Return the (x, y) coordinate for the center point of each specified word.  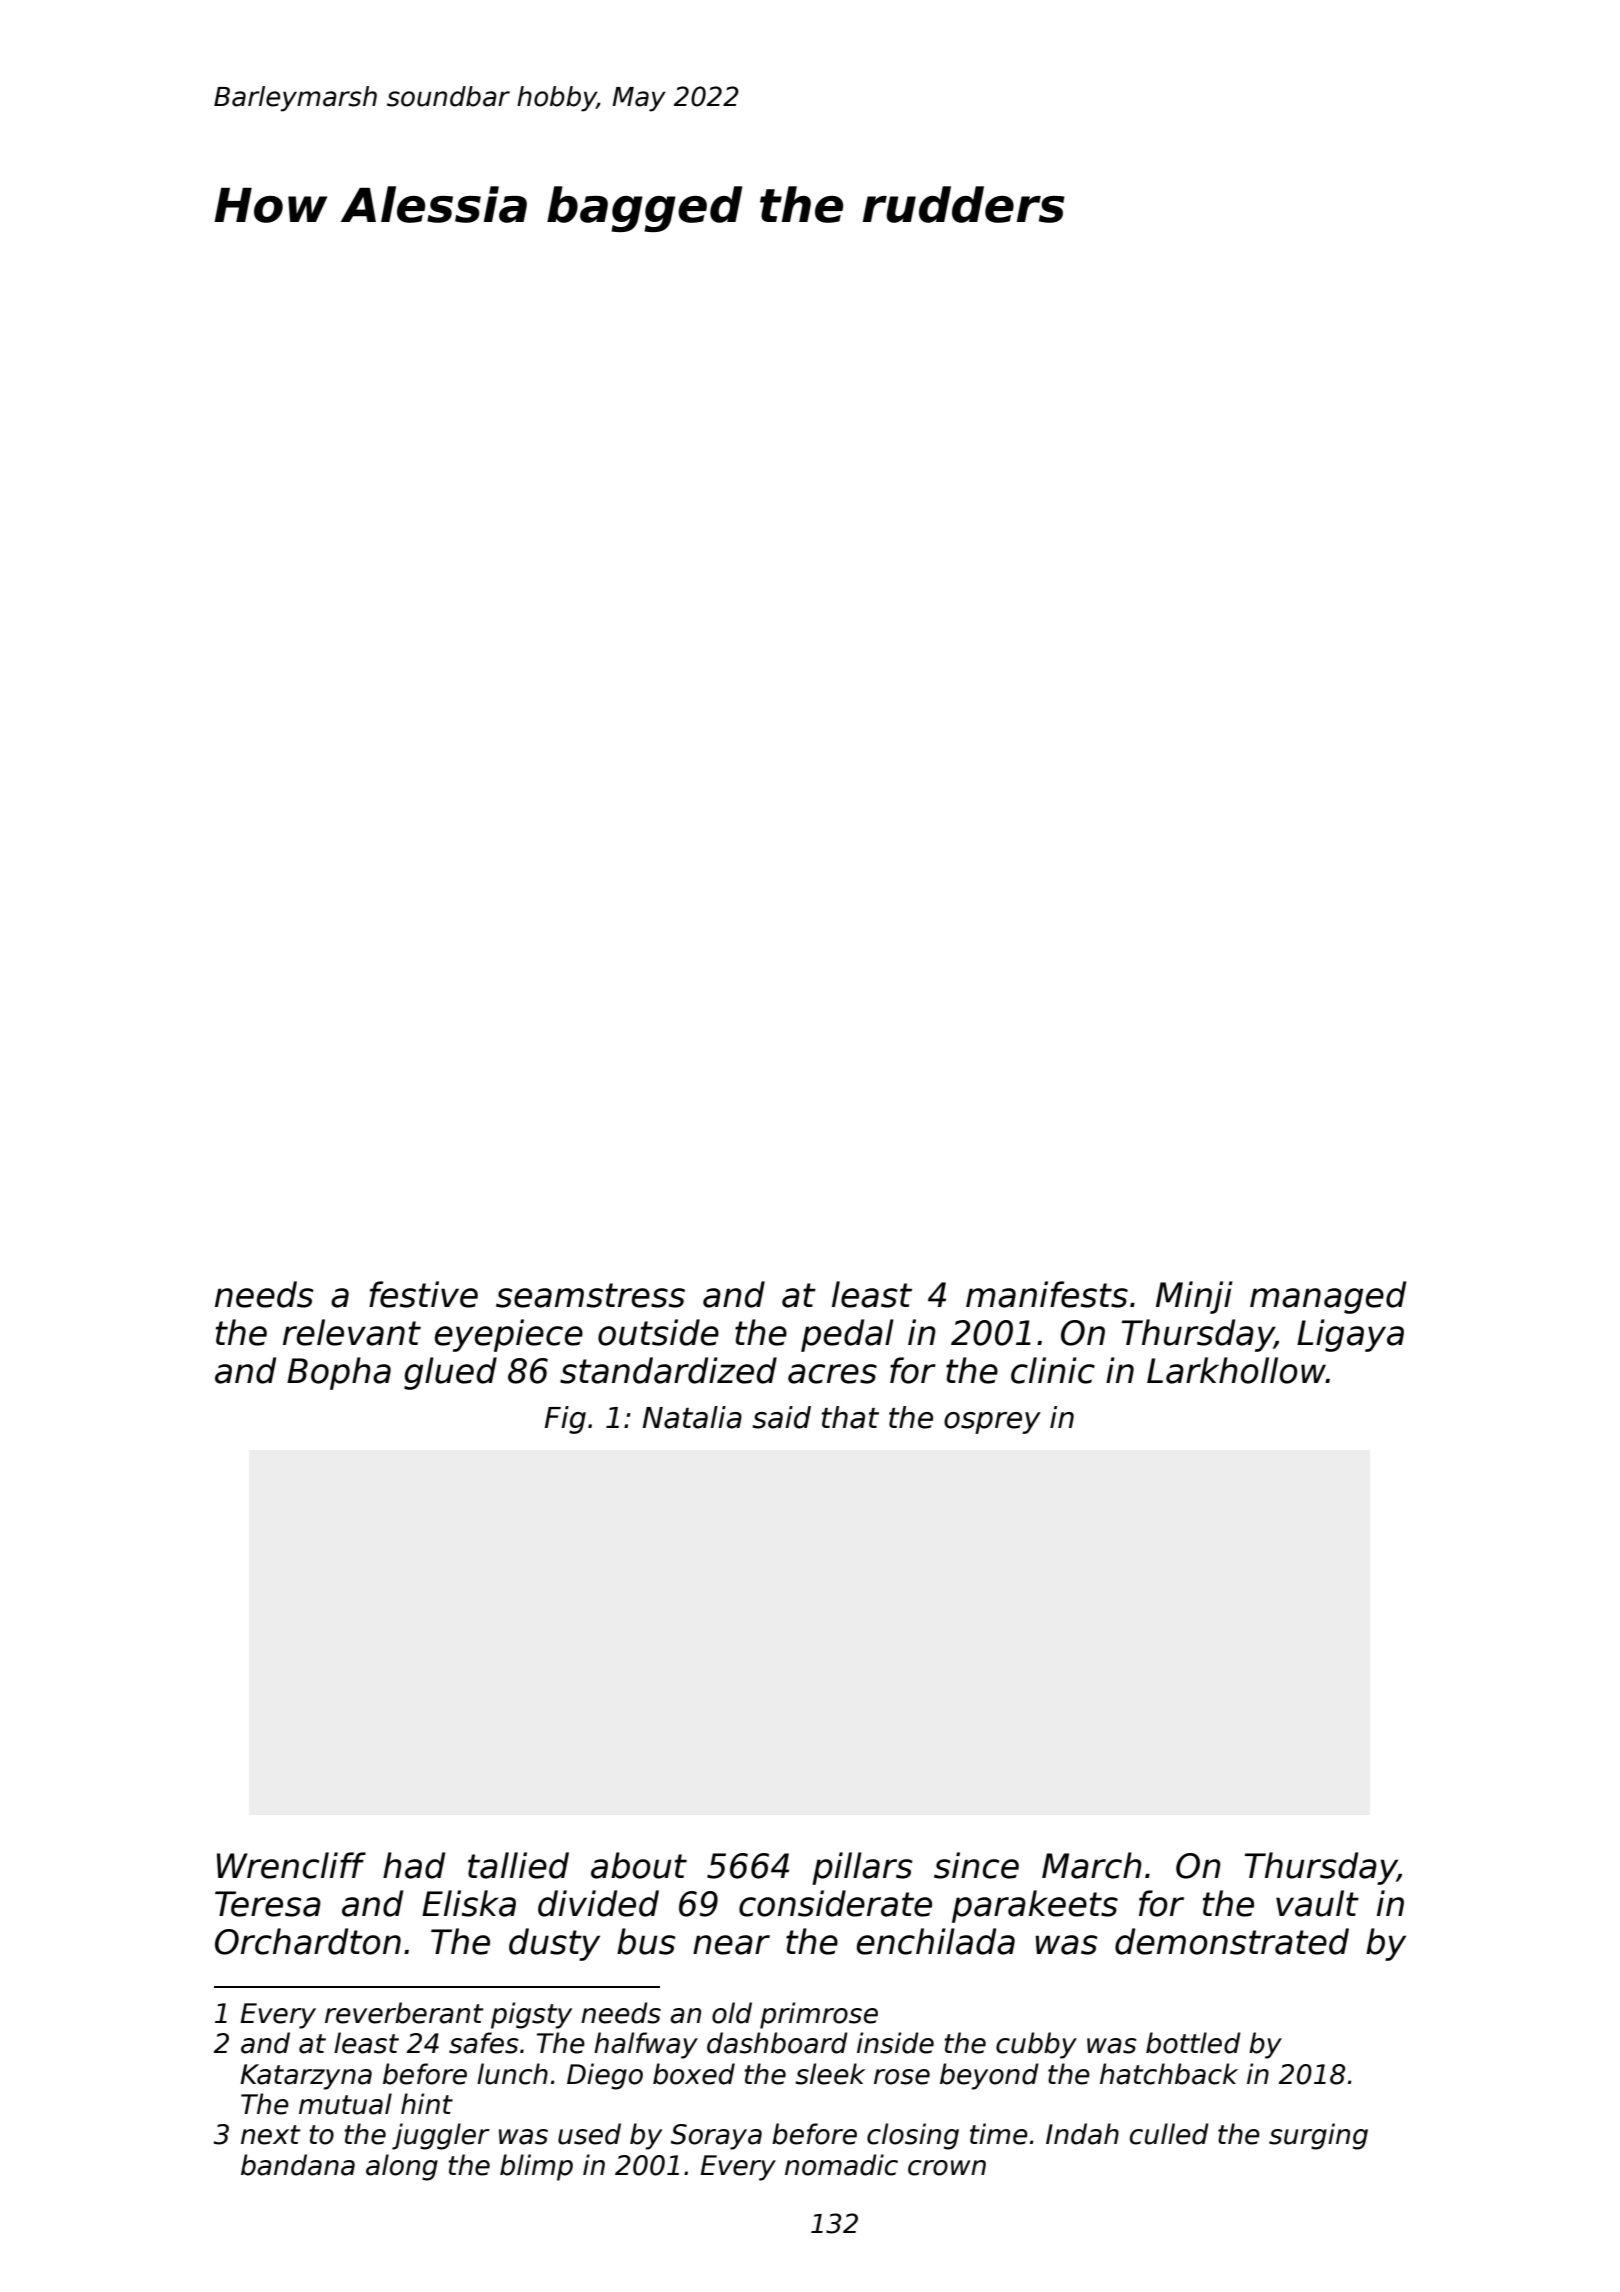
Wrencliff (291, 1865)
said (782, 1417)
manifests (1047, 1294)
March (1092, 1865)
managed (1328, 1297)
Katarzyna (306, 2077)
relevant (352, 1332)
